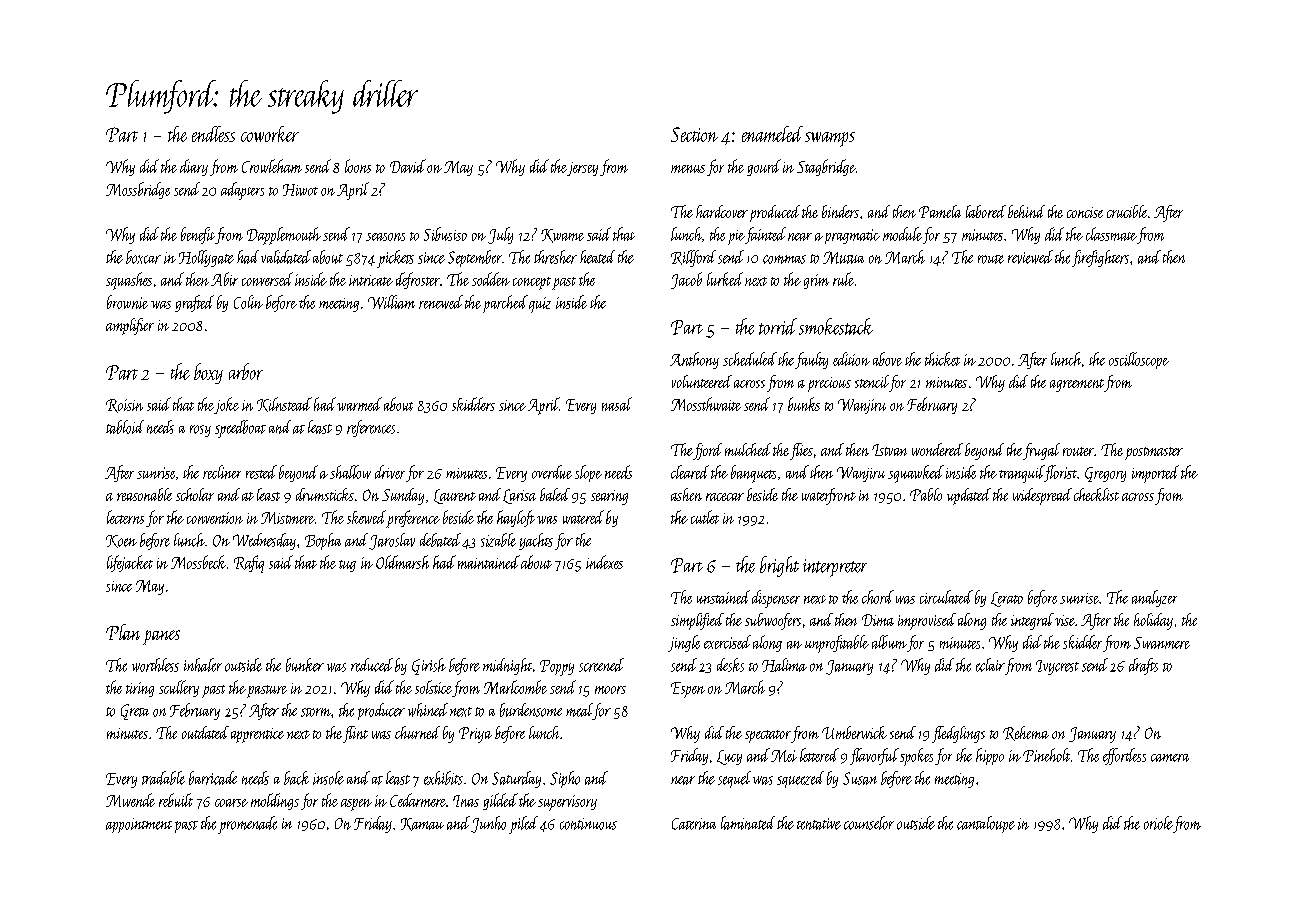 The image size is (1308, 924). What do you see at coordinates (428, 710) in the screenshot?
I see `whined` at bounding box center [428, 710].
